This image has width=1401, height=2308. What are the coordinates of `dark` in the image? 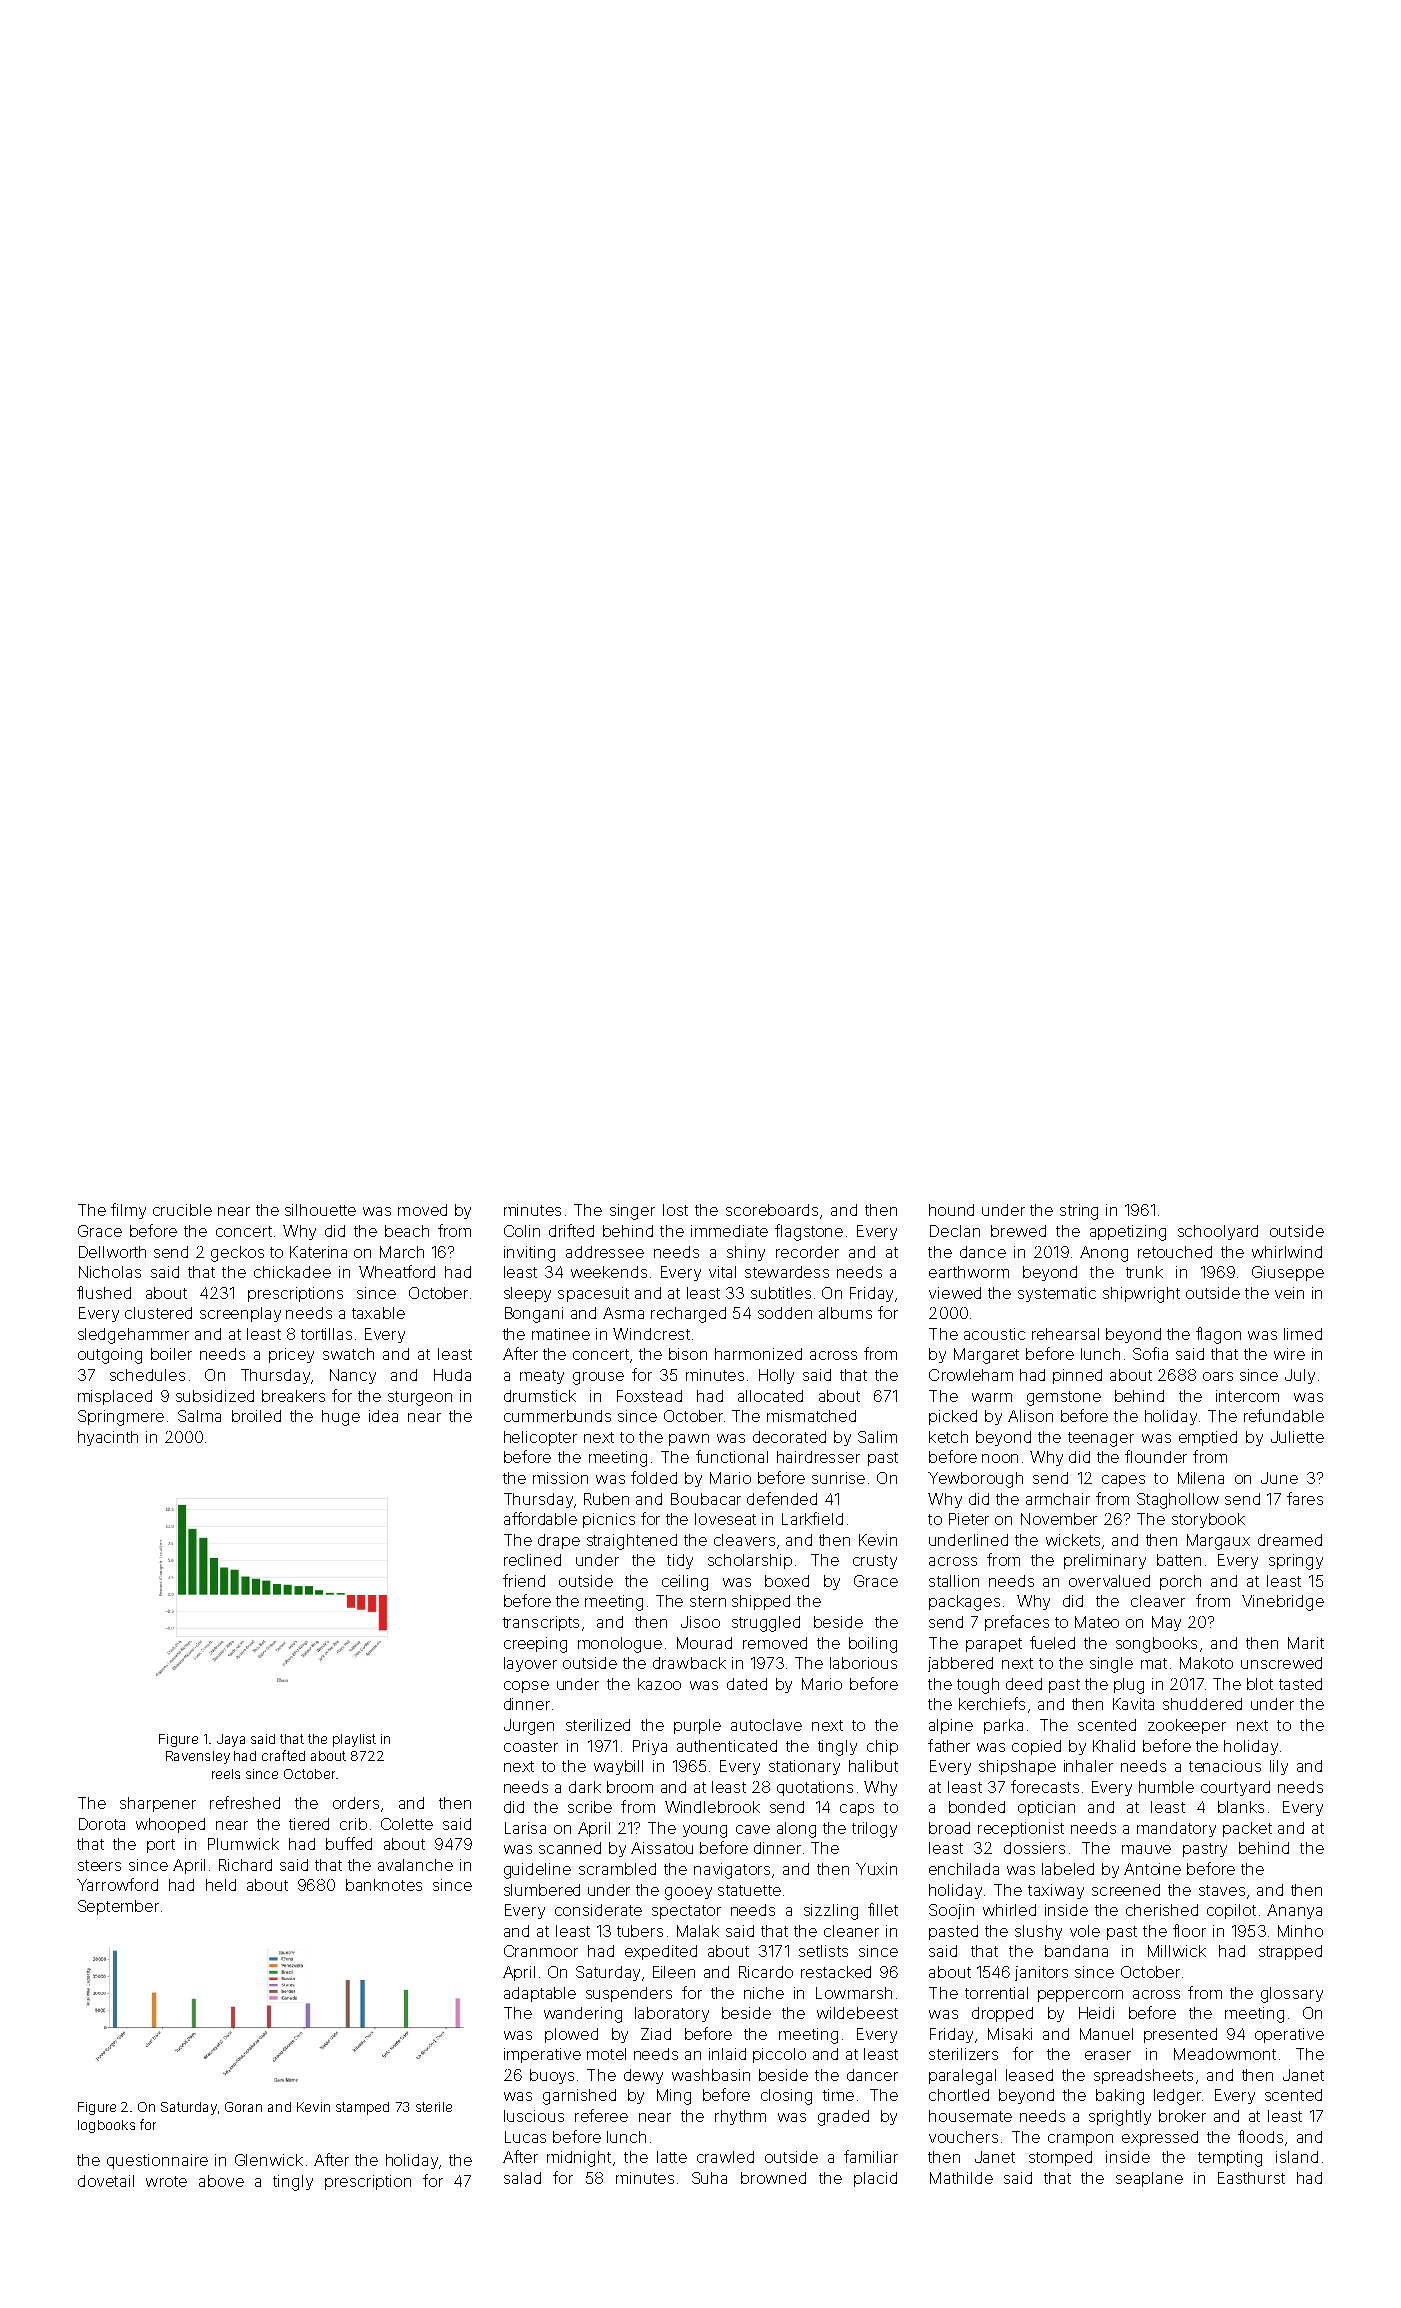 It's located at (585, 1787).
